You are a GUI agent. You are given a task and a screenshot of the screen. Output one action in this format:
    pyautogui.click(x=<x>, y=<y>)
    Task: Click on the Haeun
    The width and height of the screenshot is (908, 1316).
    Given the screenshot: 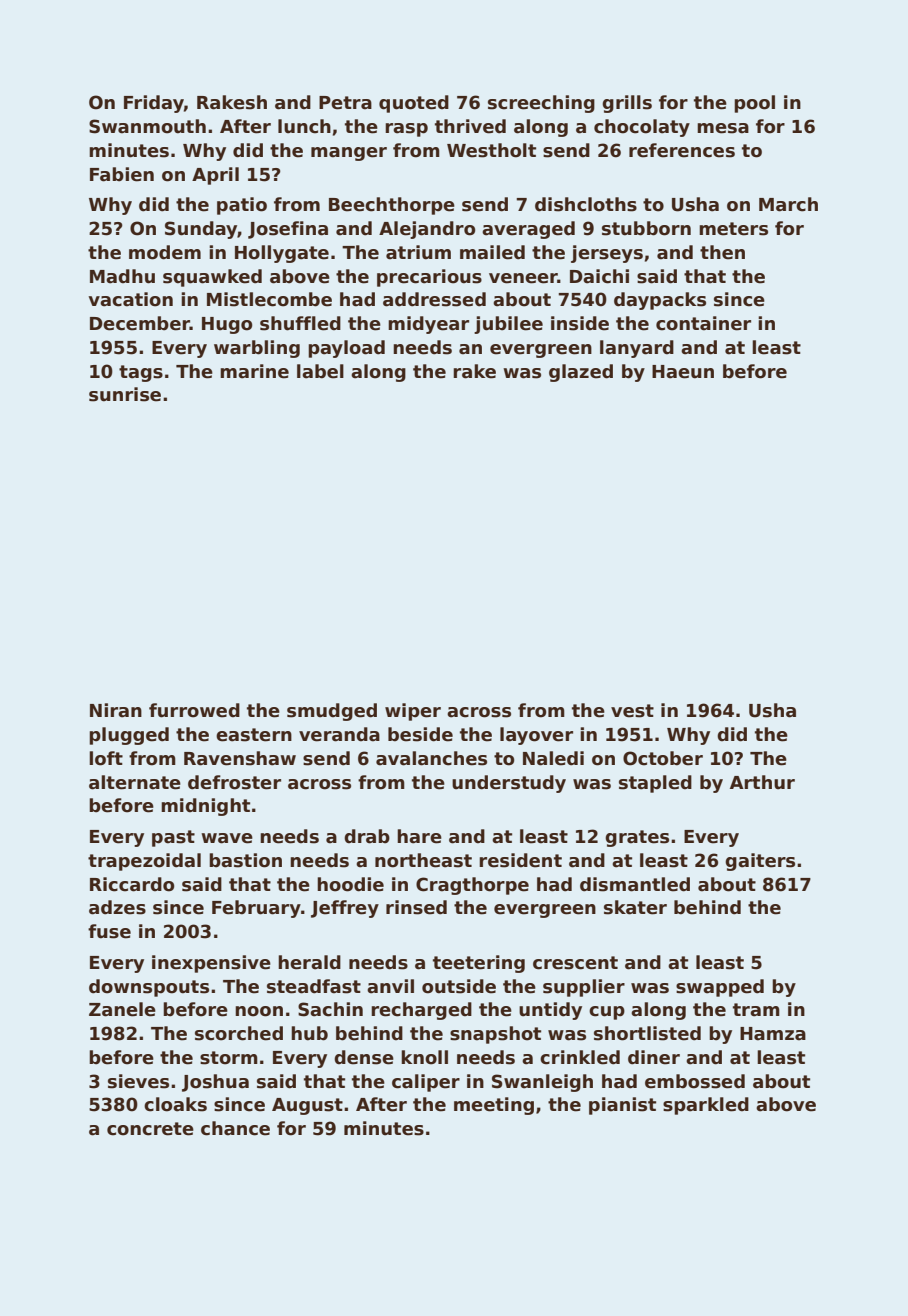 What is the action you would take?
    pyautogui.click(x=683, y=372)
